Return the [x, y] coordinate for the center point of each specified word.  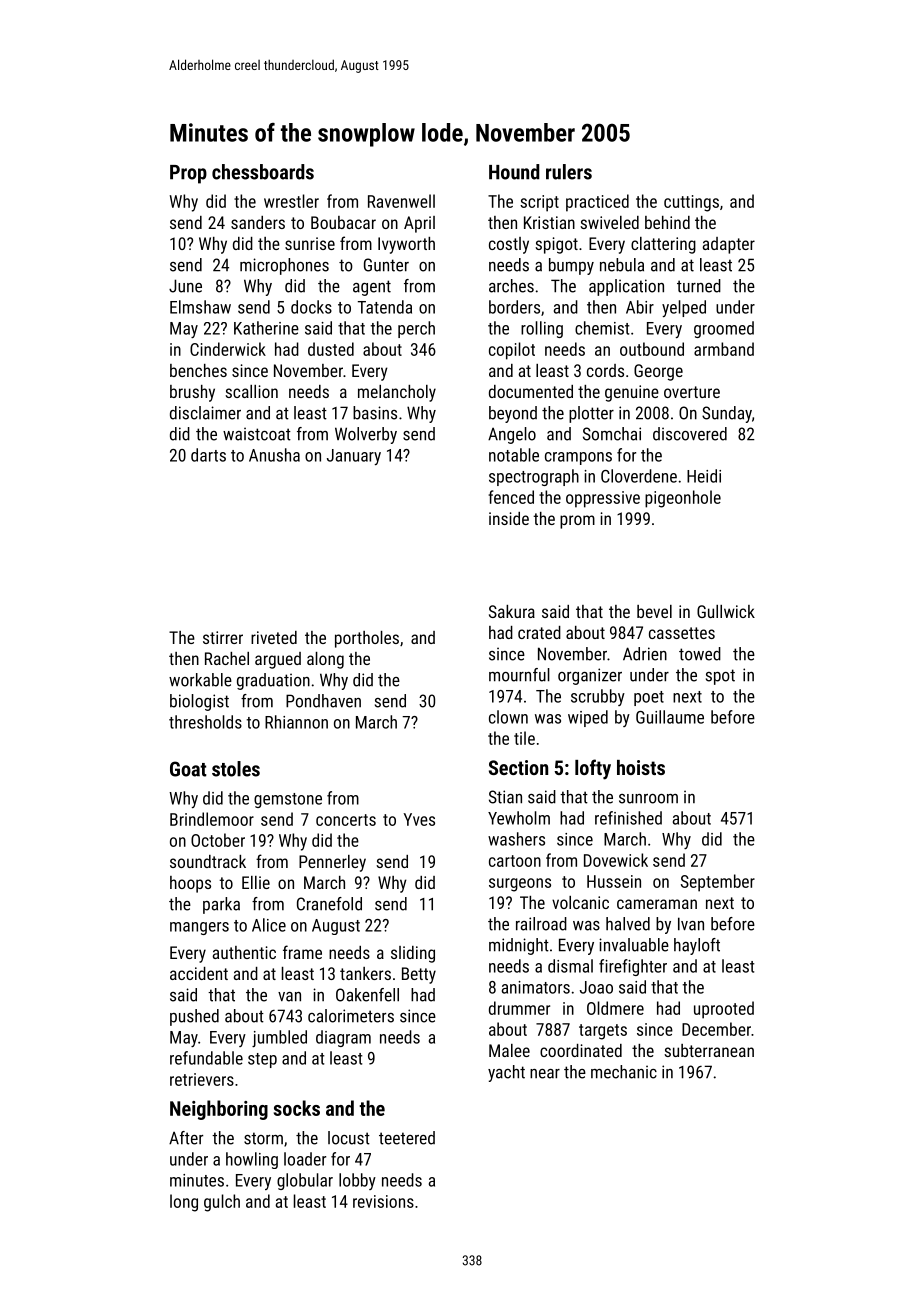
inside [509, 518]
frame [302, 952]
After [186, 1138]
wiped [588, 718]
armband [724, 349]
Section [518, 767]
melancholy [397, 393]
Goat [188, 769]
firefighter [633, 967]
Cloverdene [639, 476]
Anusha [274, 455]
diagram [343, 1038]
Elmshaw [200, 307]
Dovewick [616, 860]
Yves [419, 819]
